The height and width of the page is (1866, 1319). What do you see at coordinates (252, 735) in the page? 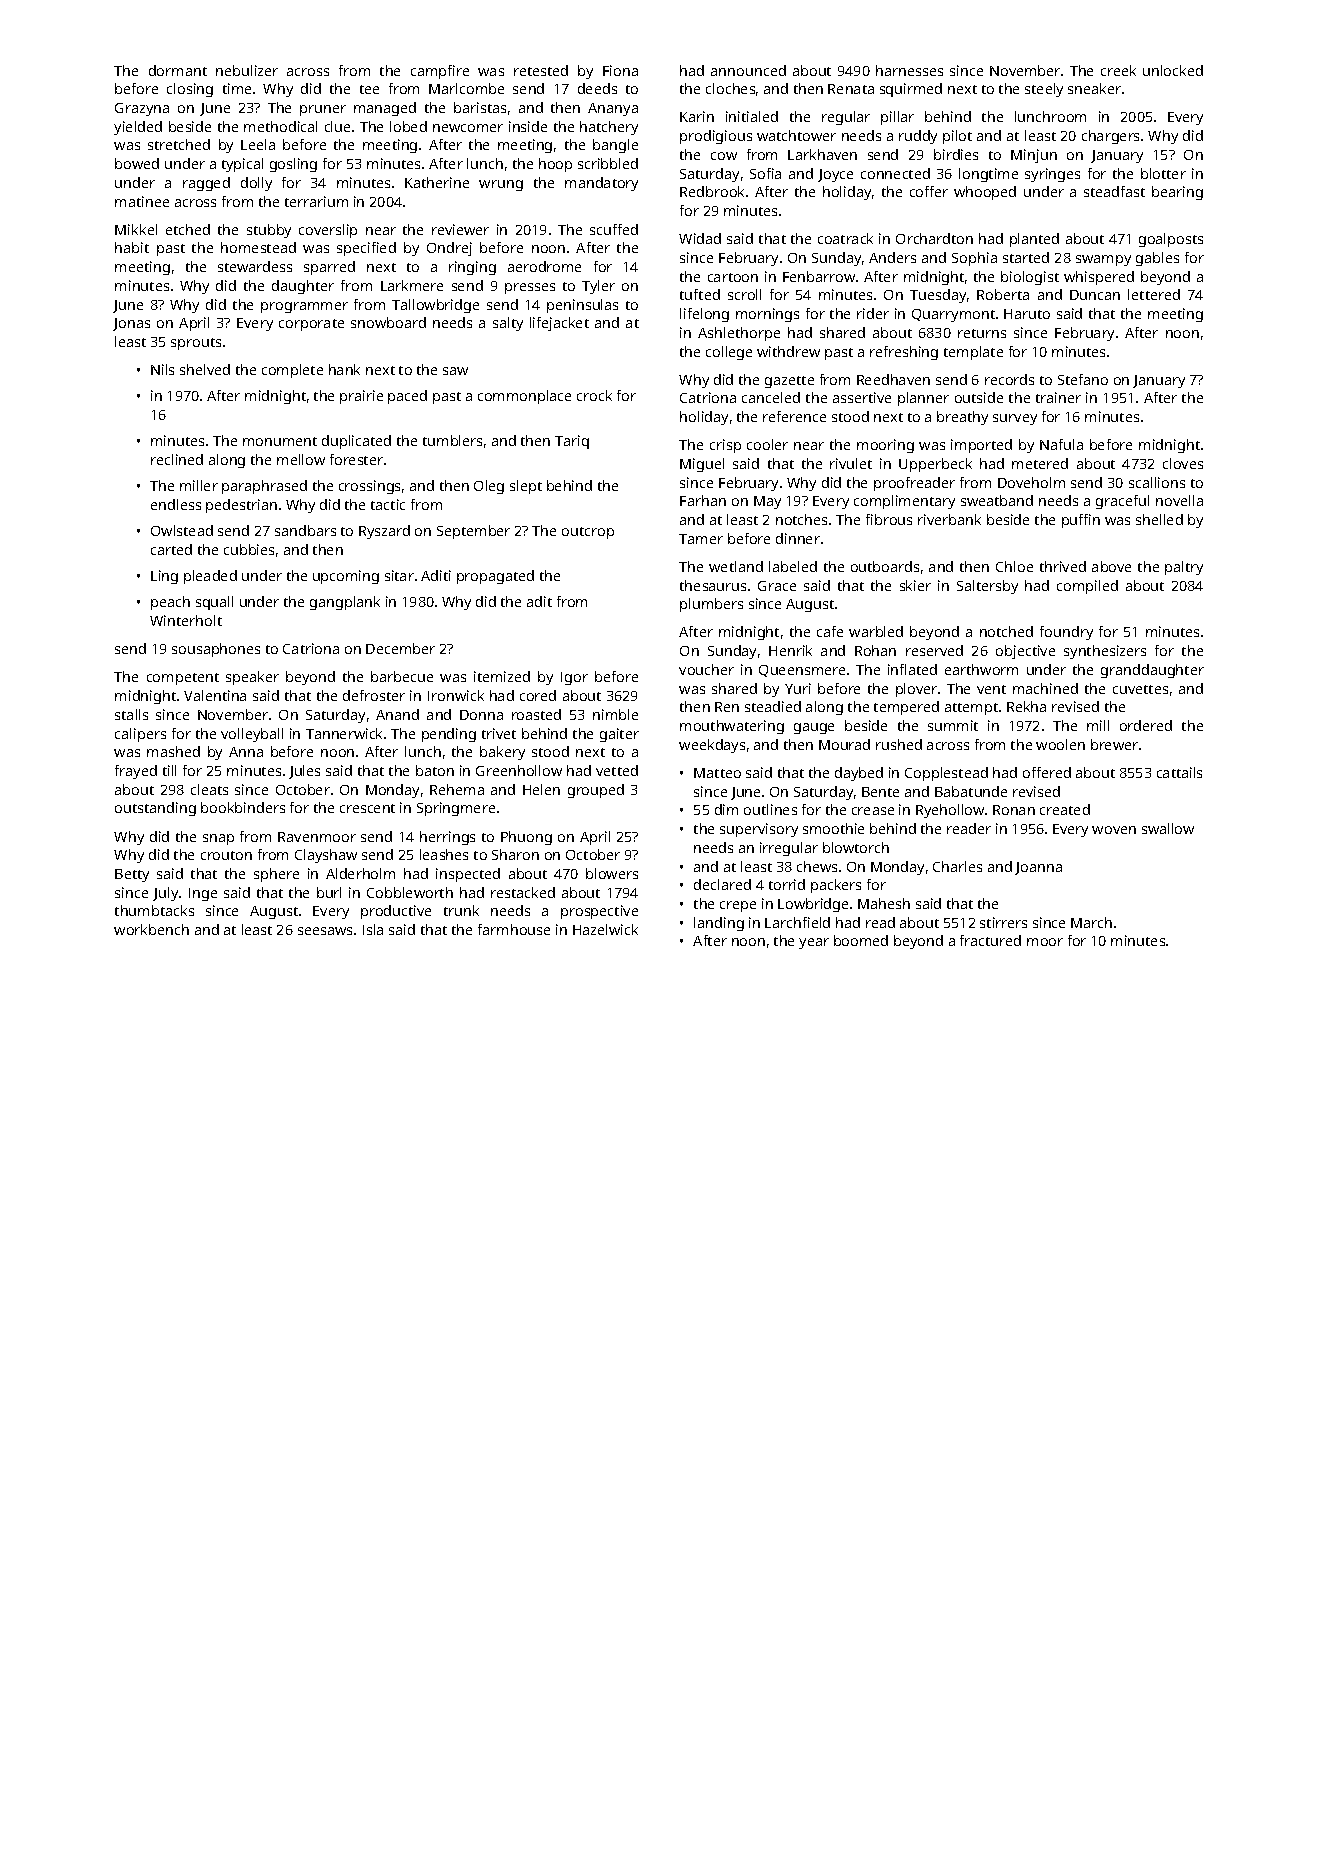
I see `volleyball` at bounding box center [252, 735].
